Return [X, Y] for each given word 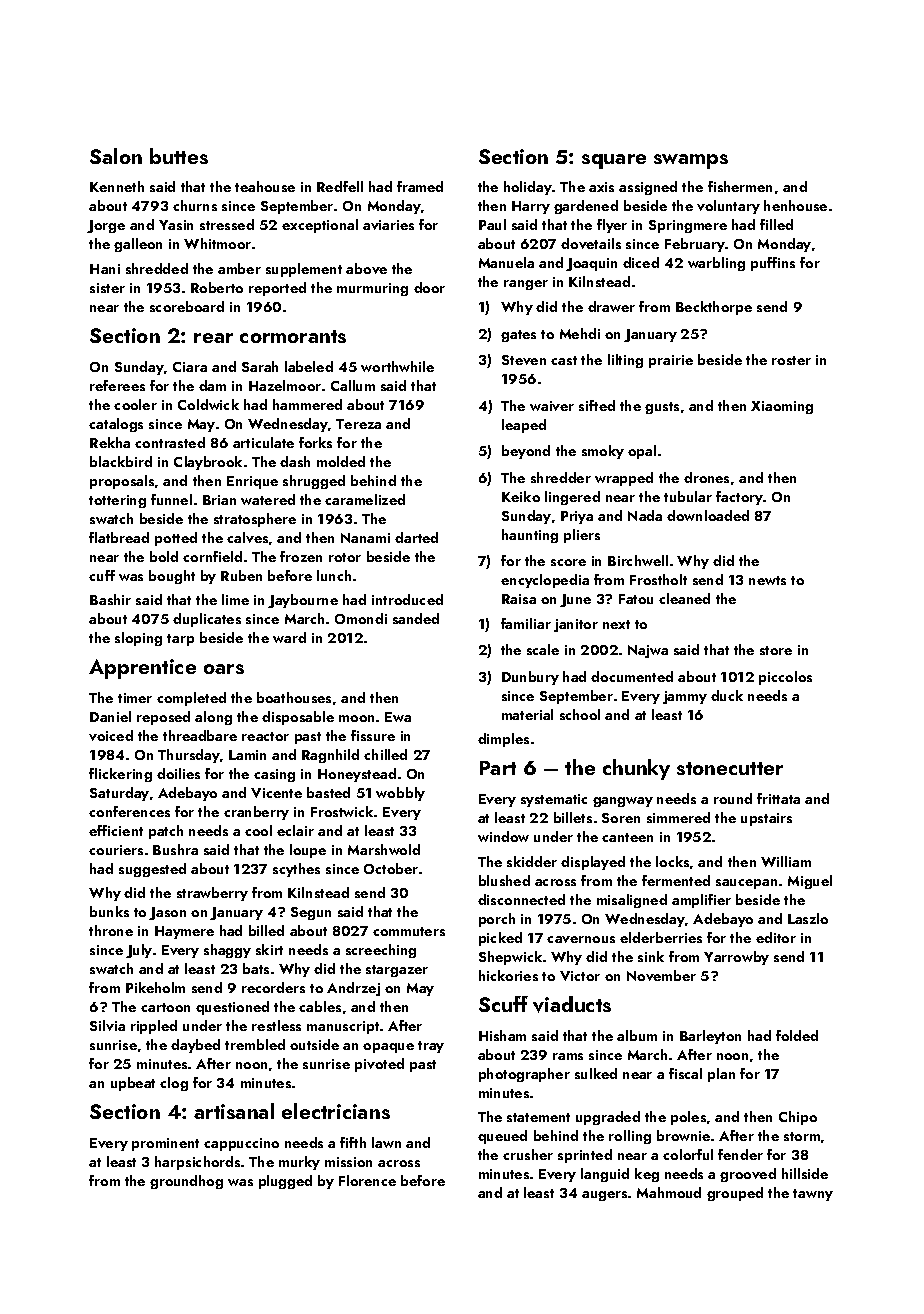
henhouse [795, 205]
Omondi [361, 618]
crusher [528, 1154]
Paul [492, 224]
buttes [179, 156]
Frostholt [658, 579]
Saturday [119, 794]
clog [174, 1084]
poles [688, 1118]
